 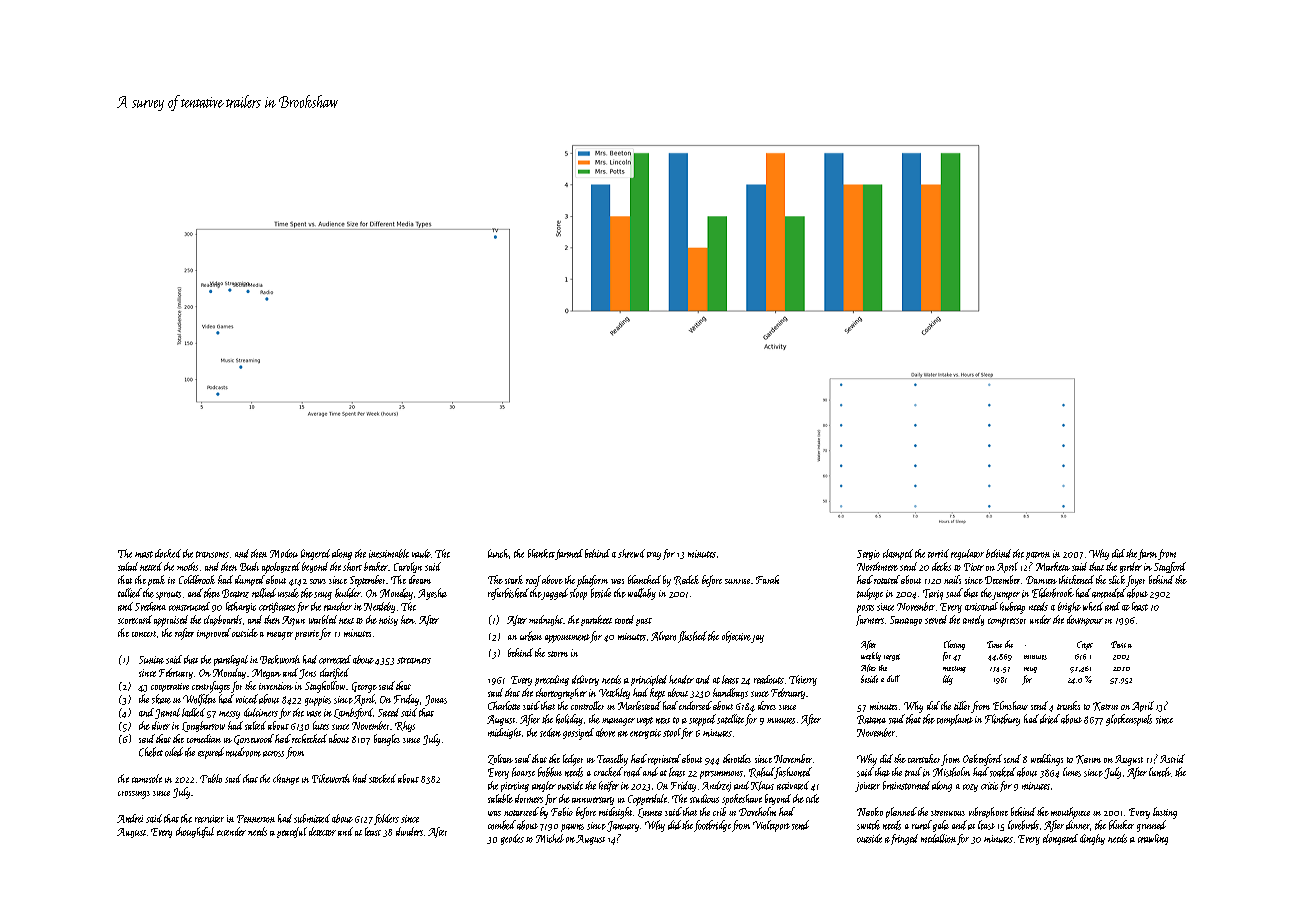 What do you see at coordinates (730, 693) in the screenshot?
I see `handbags` at bounding box center [730, 693].
